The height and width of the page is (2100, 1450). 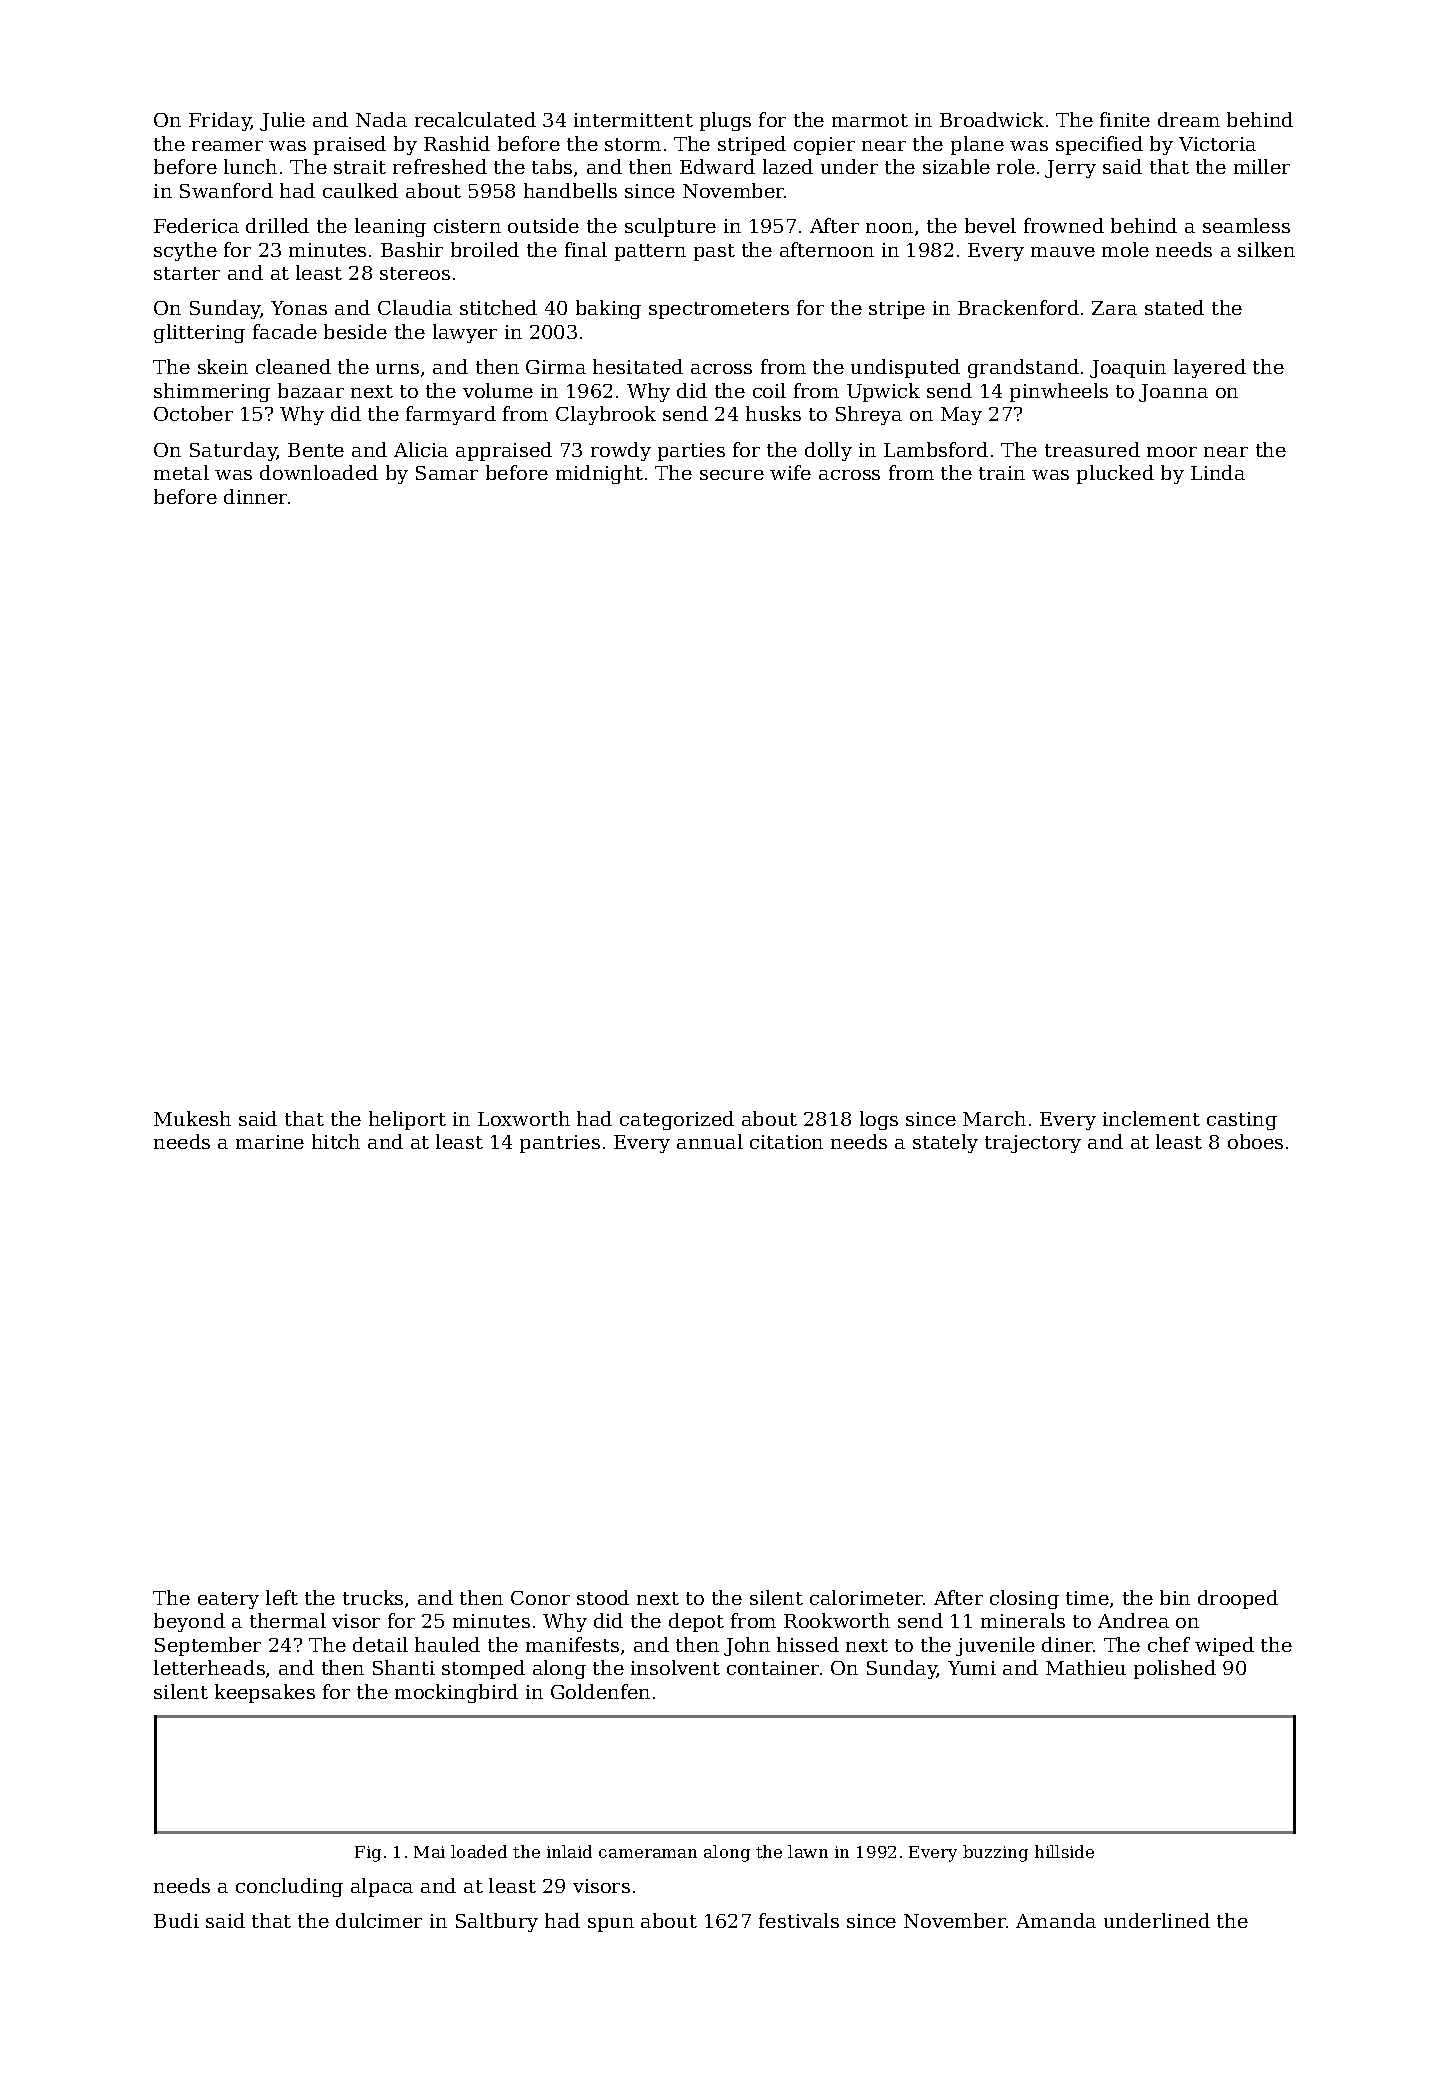 What do you see at coordinates (599, 474) in the page?
I see `midnight` at bounding box center [599, 474].
